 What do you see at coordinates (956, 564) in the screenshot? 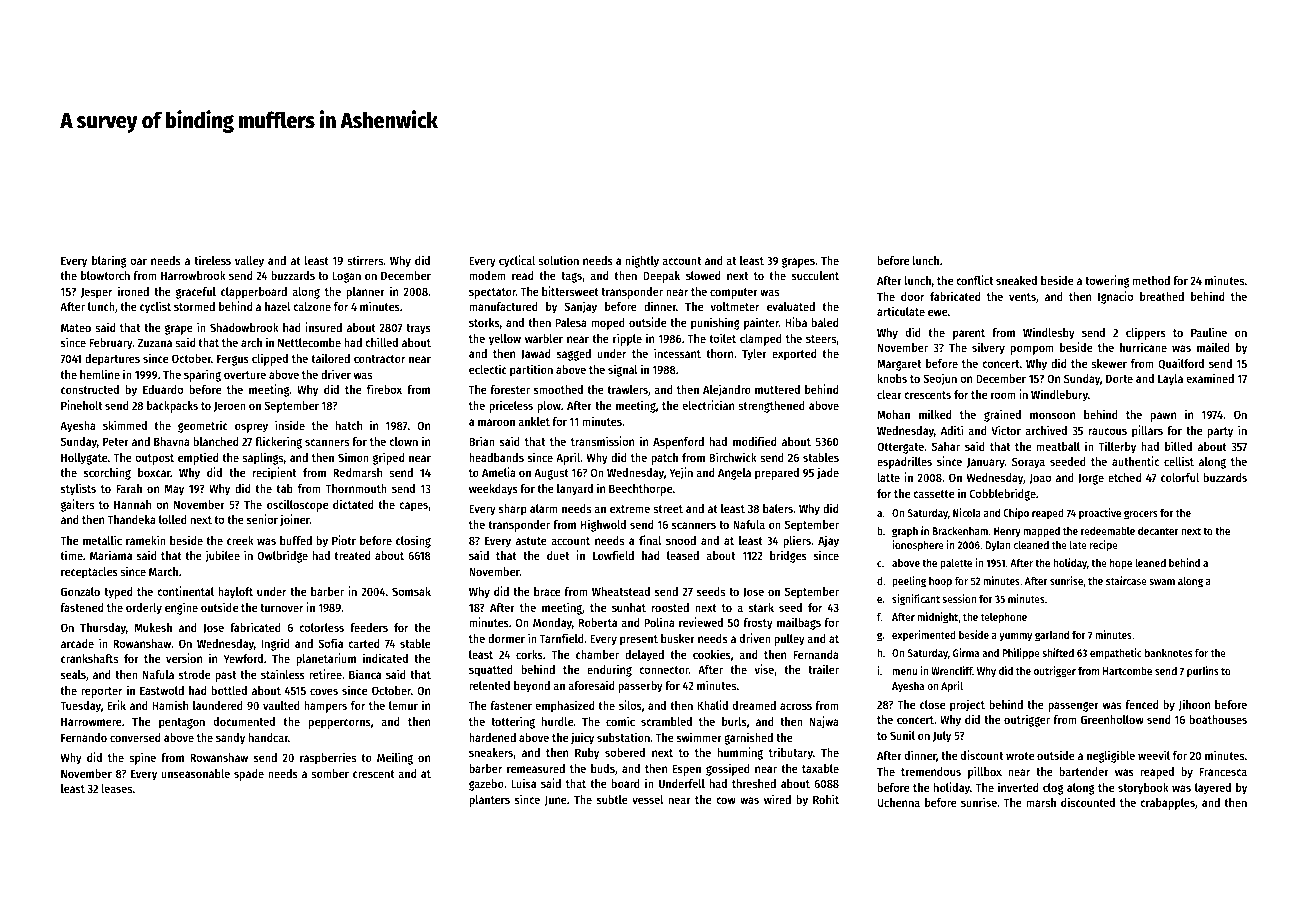
I see `palette` at bounding box center [956, 564].
